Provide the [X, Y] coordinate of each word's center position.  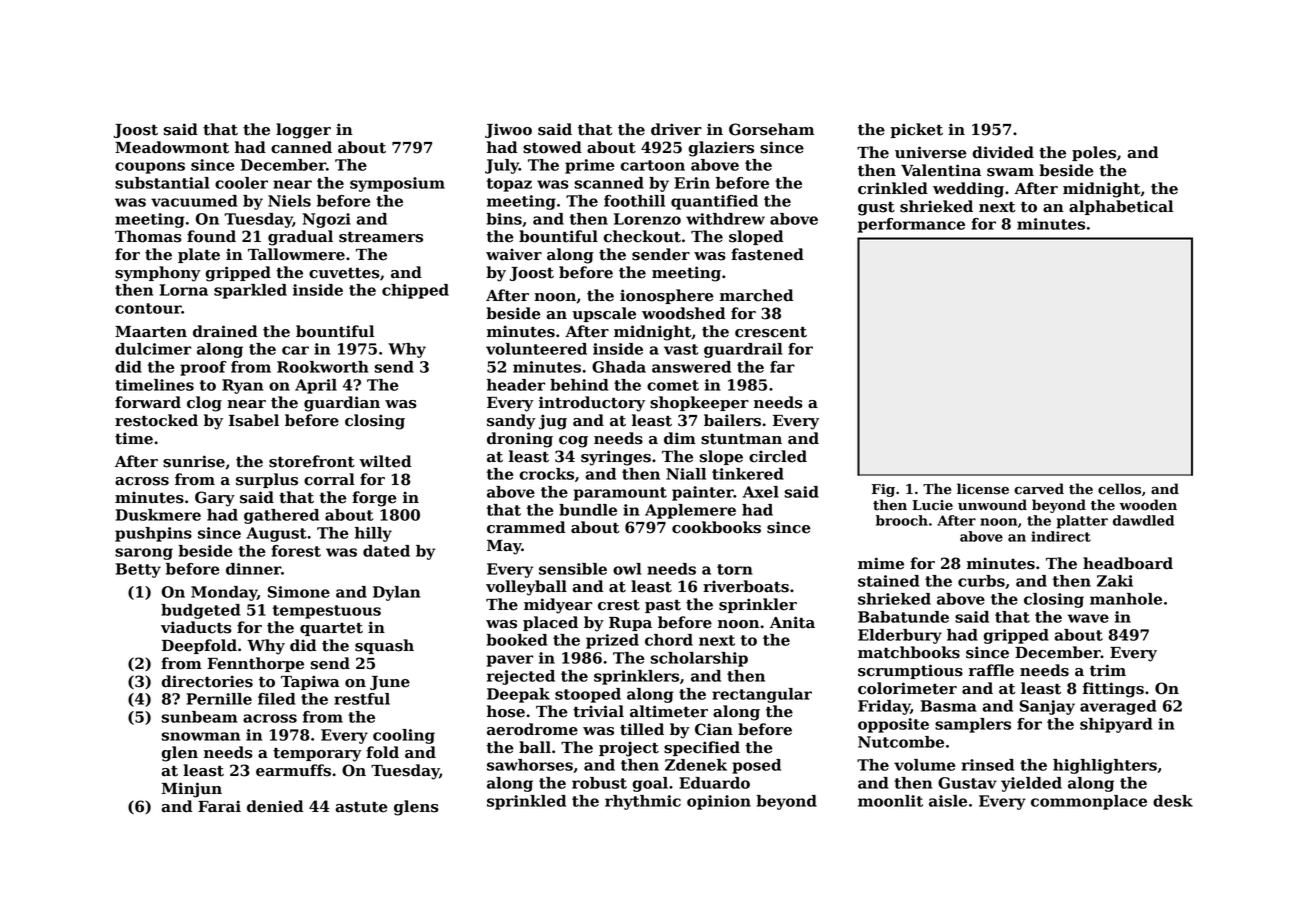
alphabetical [1121, 207]
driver [676, 129]
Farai [219, 806]
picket [916, 130]
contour [148, 308]
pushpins [153, 534]
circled [778, 456]
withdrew [725, 219]
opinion [719, 802]
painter [703, 493]
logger [303, 131]
